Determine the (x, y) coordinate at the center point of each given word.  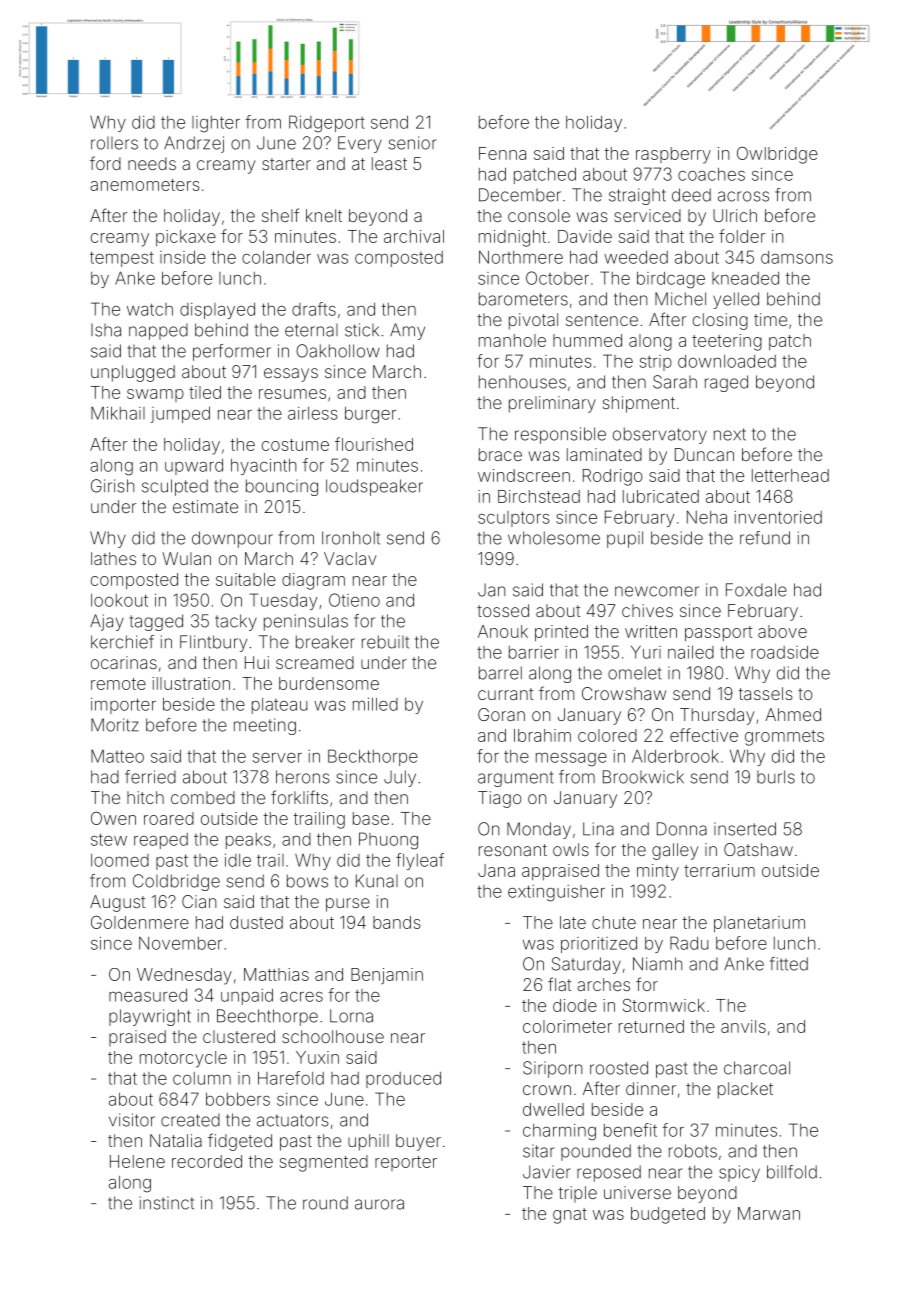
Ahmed (793, 714)
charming (559, 1132)
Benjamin (387, 976)
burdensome (329, 683)
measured (148, 995)
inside (183, 257)
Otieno (354, 600)
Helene (137, 1161)
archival (414, 236)
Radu (689, 943)
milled (375, 704)
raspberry (673, 155)
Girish (112, 486)
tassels (766, 693)
